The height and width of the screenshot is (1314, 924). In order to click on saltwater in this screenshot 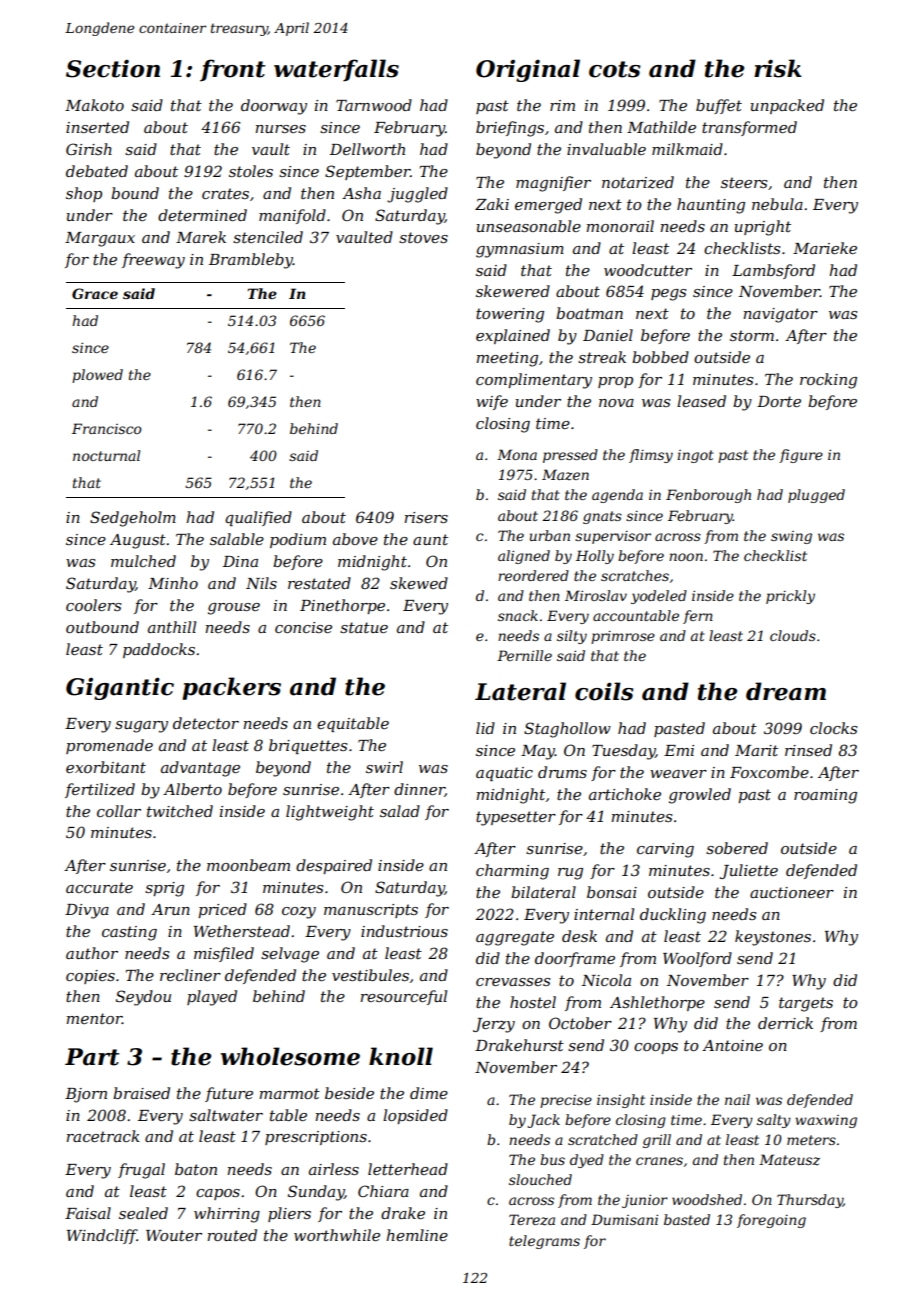, I will do `click(226, 1115)`.
